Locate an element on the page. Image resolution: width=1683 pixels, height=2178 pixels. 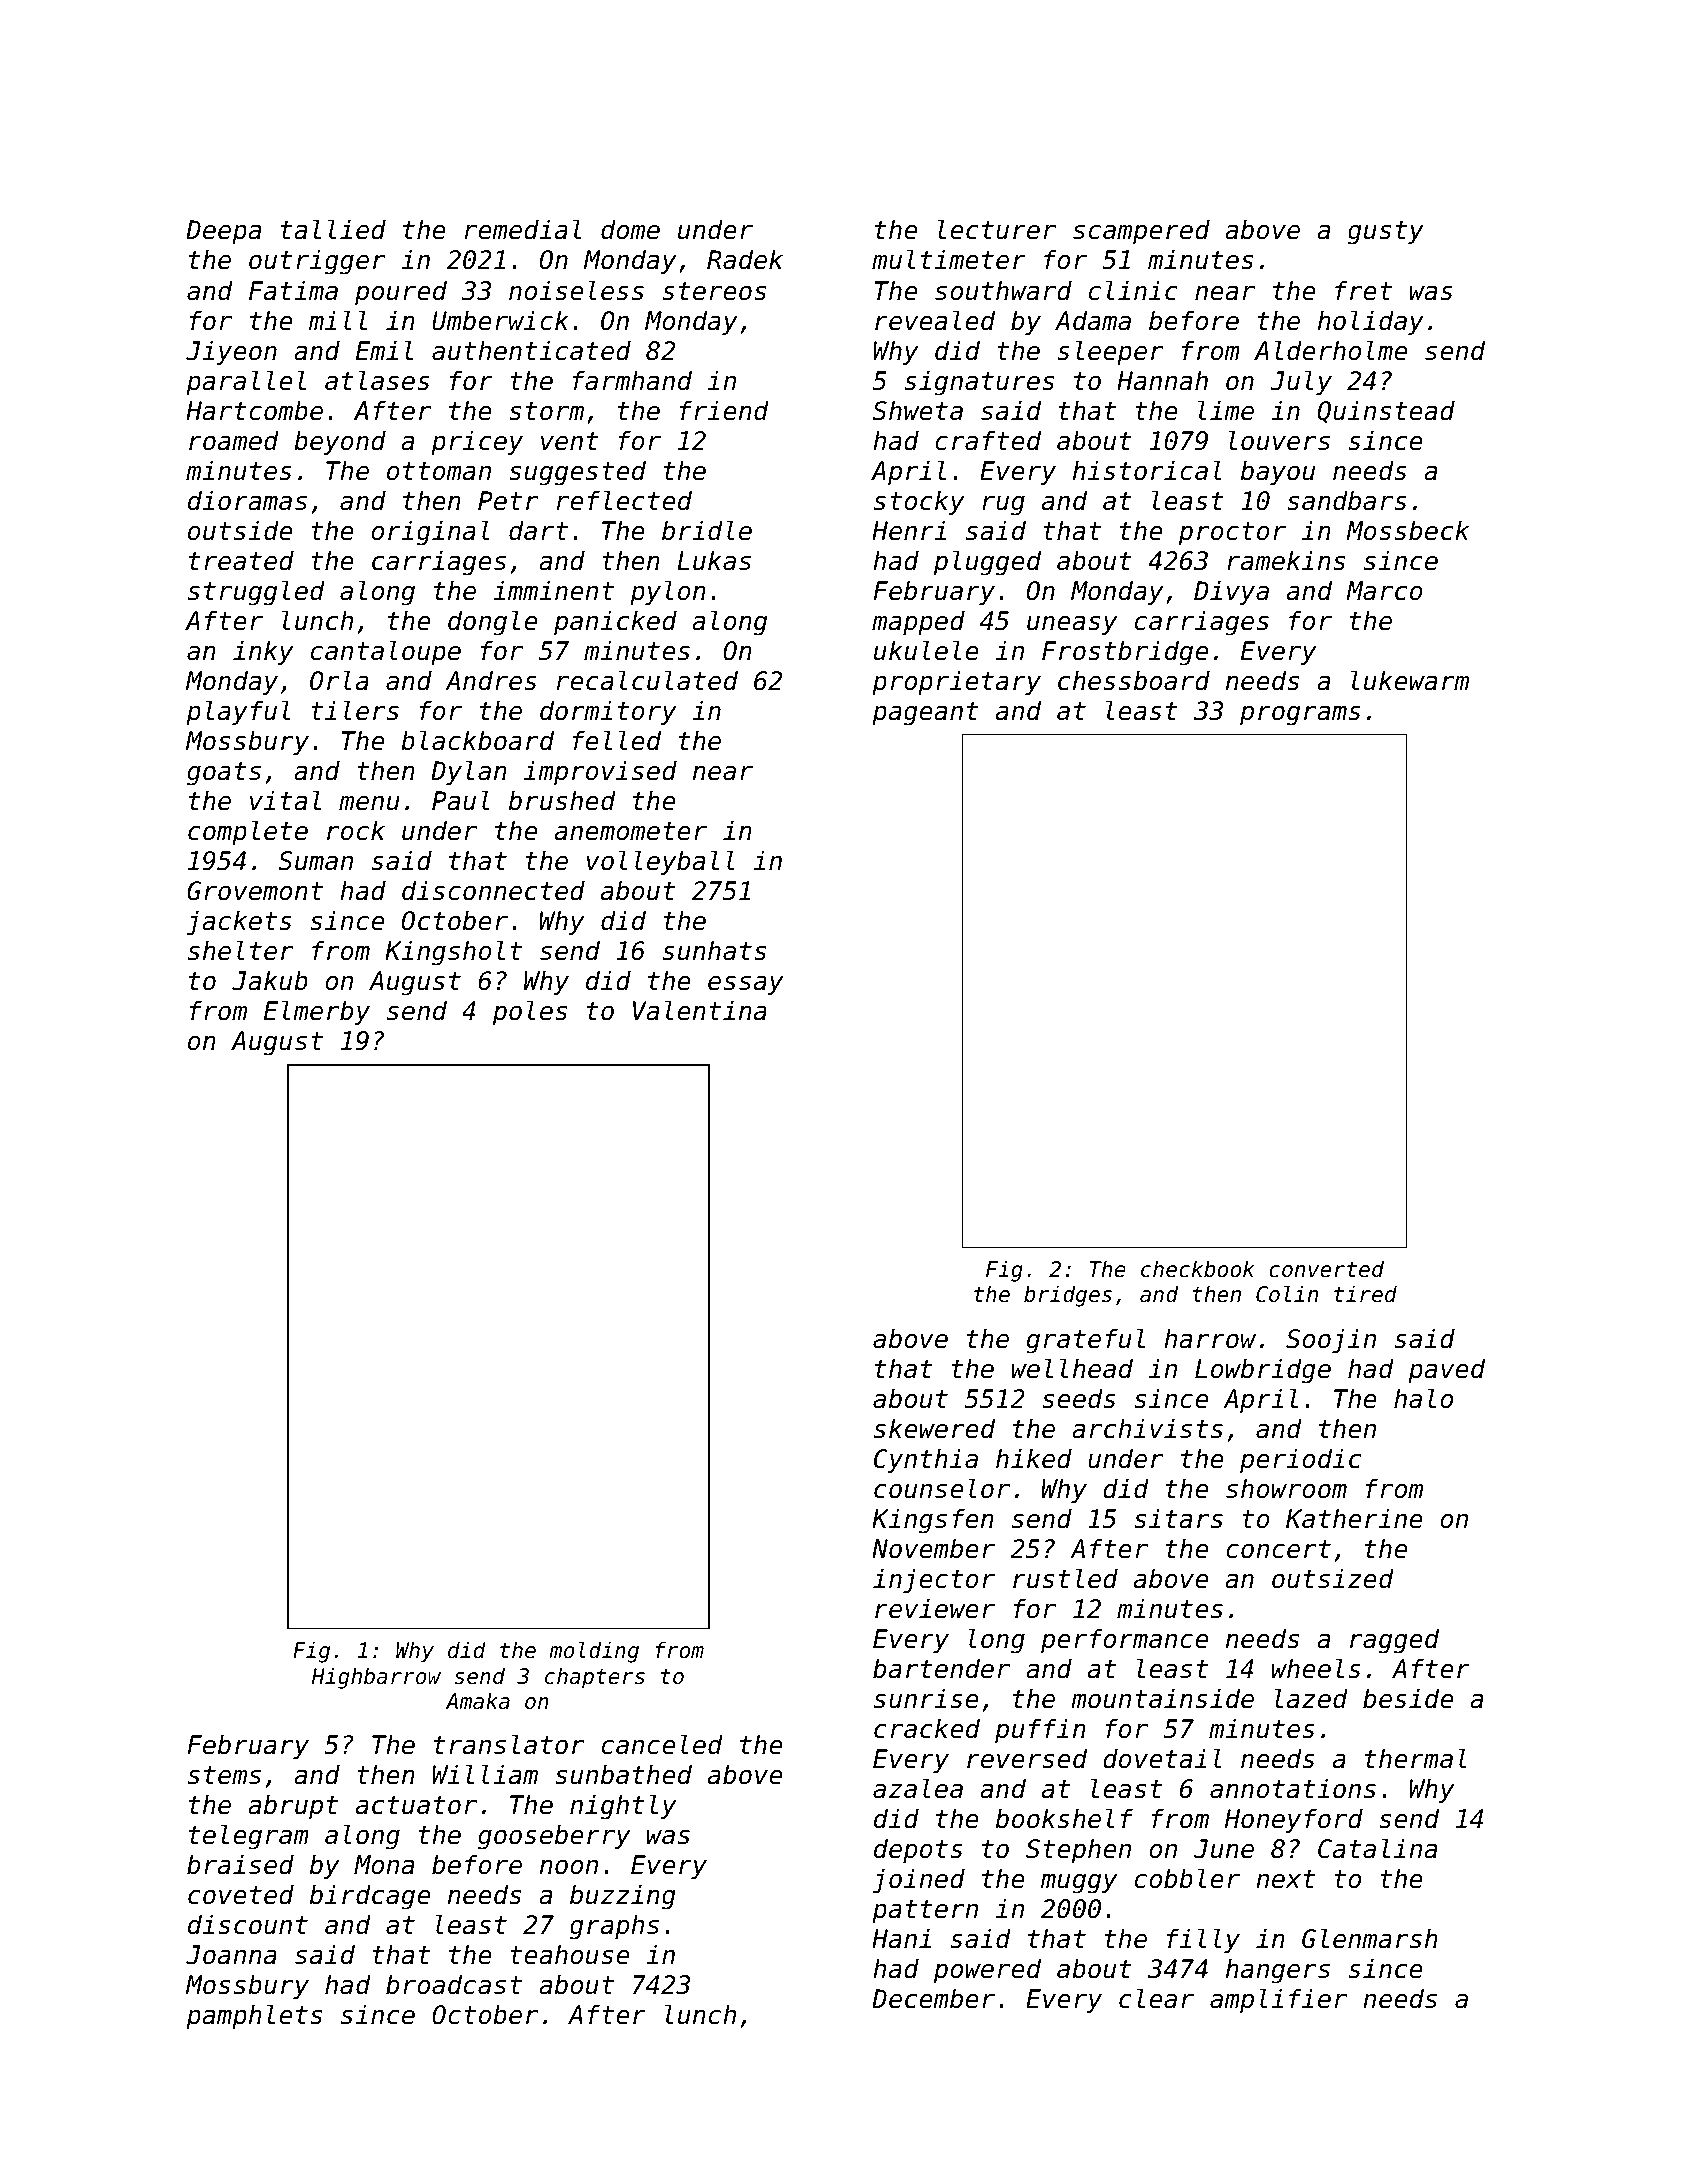
depots is located at coordinates (918, 1851).
